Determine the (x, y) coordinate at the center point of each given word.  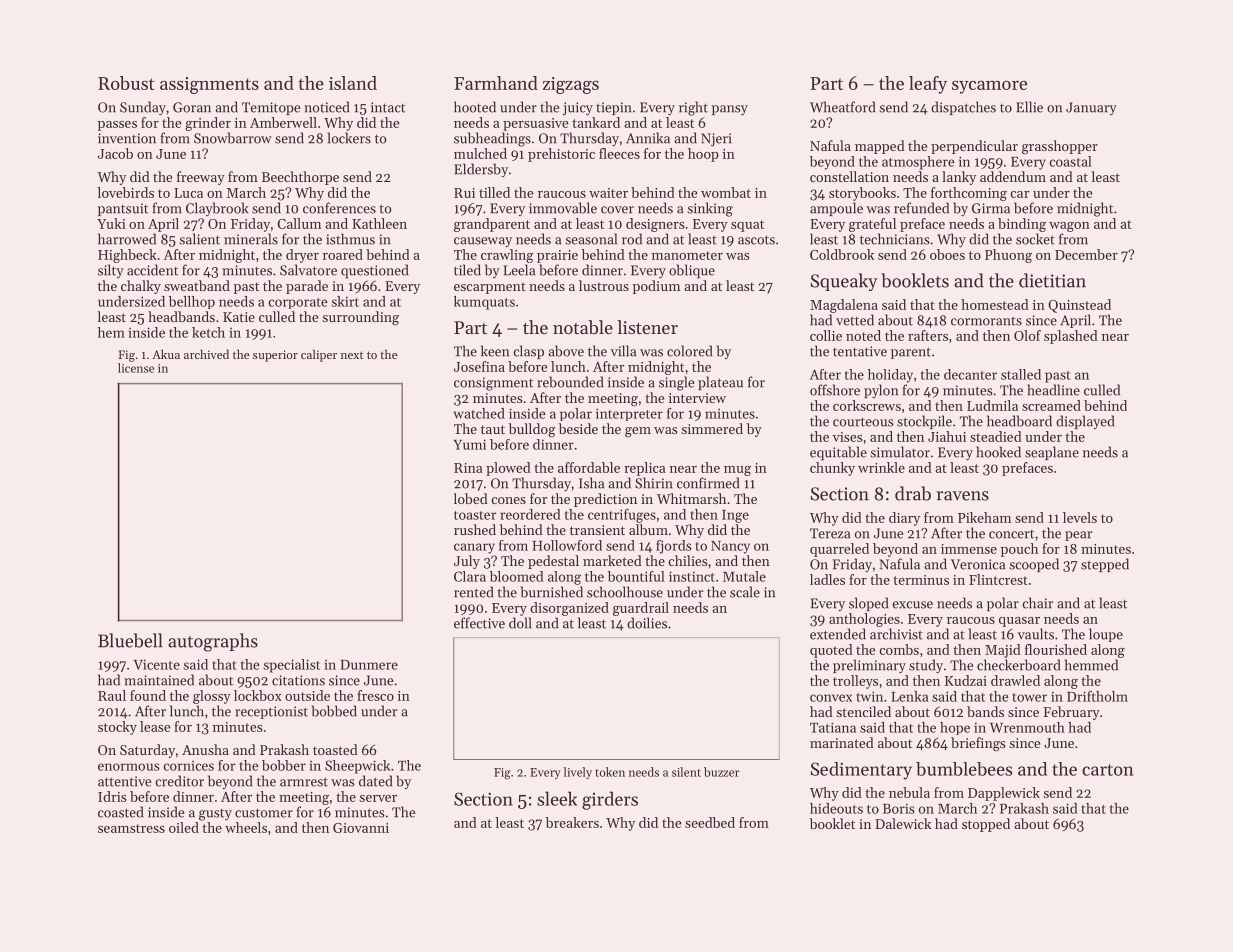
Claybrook (217, 209)
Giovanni (361, 828)
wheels (246, 827)
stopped (986, 825)
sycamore (989, 87)
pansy (730, 110)
